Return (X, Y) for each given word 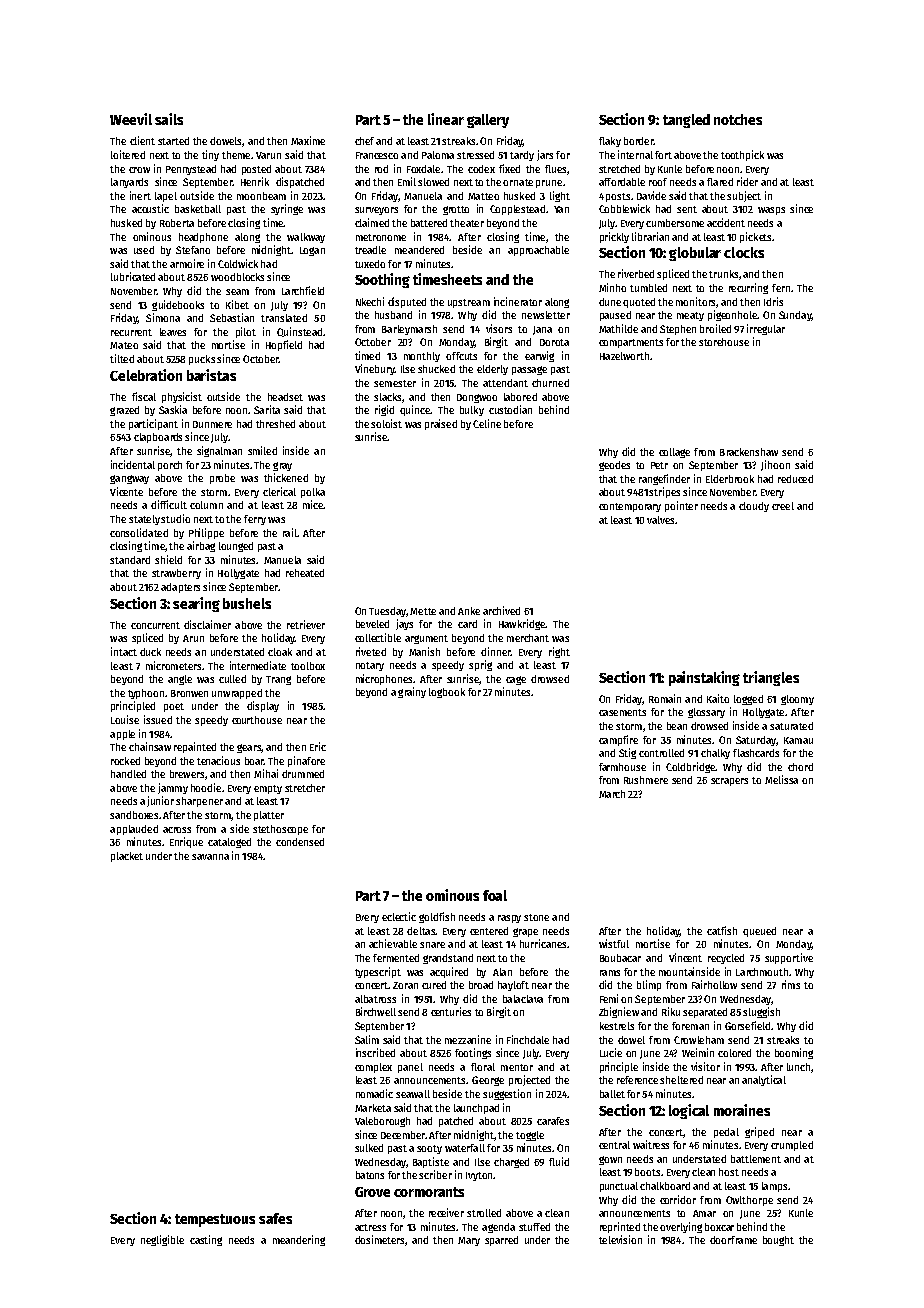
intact (124, 651)
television (620, 1239)
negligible (162, 1240)
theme (236, 155)
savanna (210, 857)
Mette (423, 611)
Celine (487, 423)
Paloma (438, 155)
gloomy (797, 700)
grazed (124, 411)
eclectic (399, 916)
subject (744, 196)
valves (660, 520)
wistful (614, 943)
